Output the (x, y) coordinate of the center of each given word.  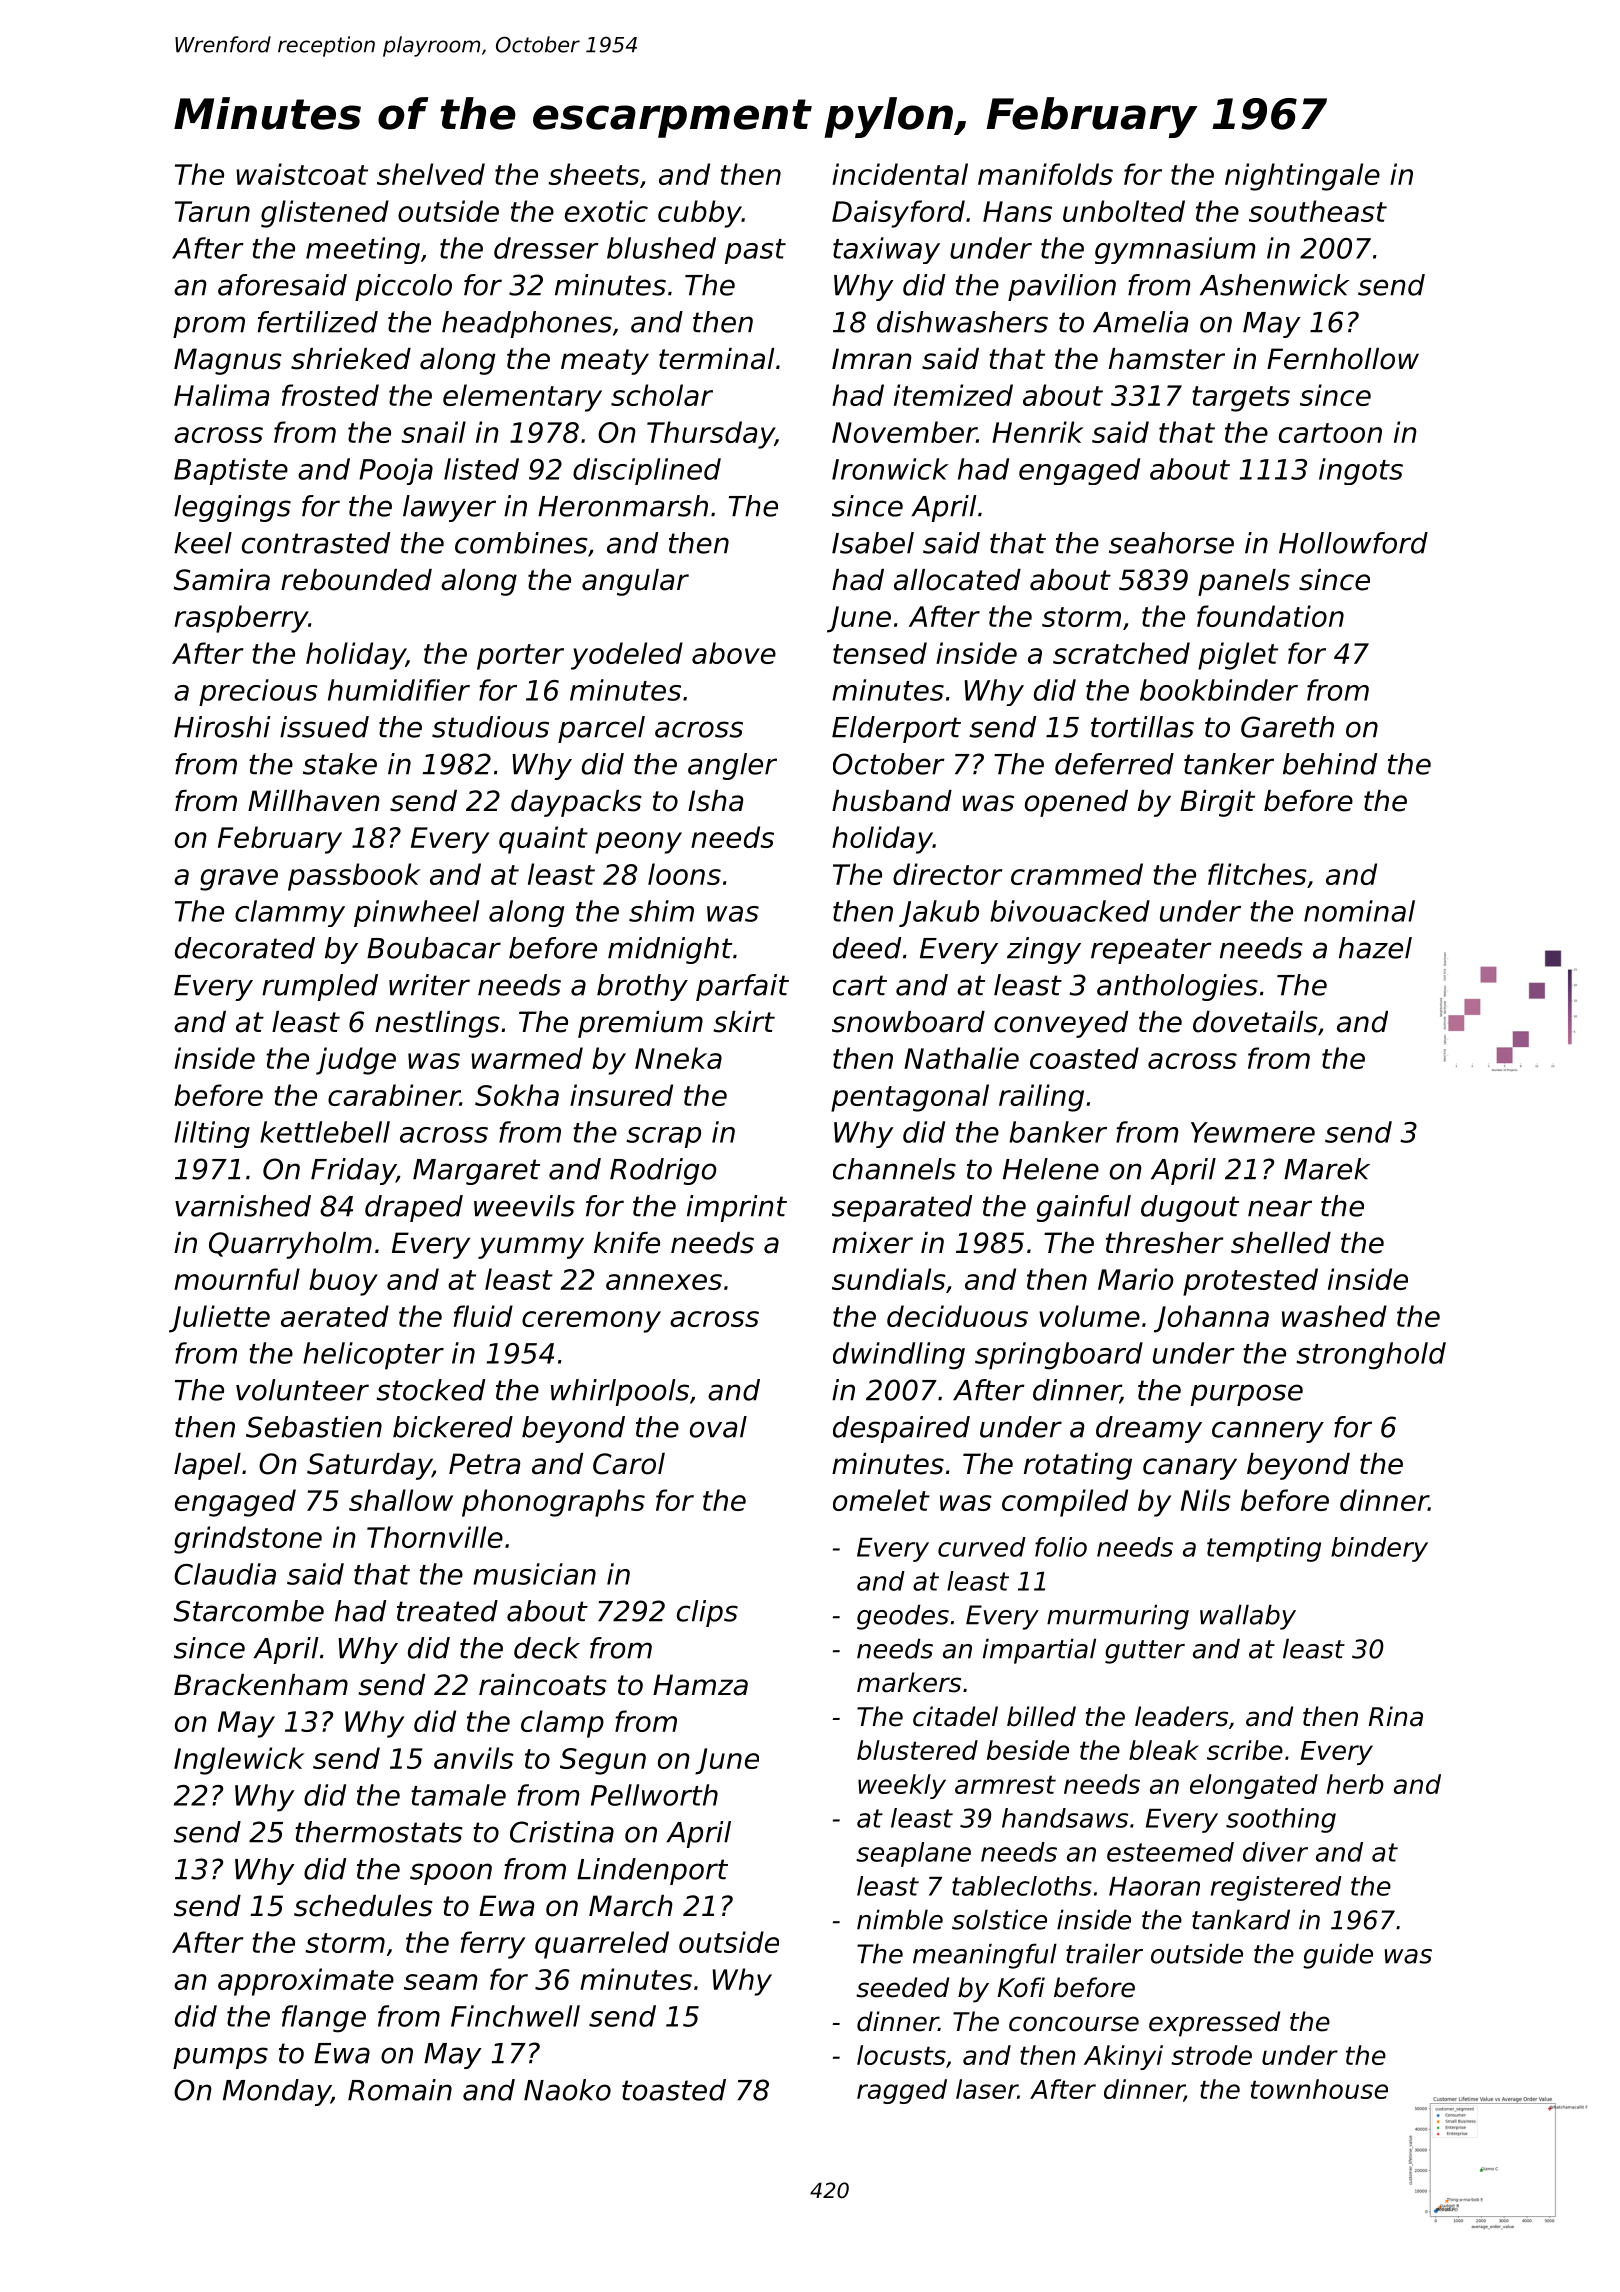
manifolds (1045, 174)
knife (627, 1243)
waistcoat (302, 174)
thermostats (378, 1832)
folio (1061, 1547)
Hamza (700, 1685)
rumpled (320, 987)
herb (1355, 1784)
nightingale (1302, 177)
